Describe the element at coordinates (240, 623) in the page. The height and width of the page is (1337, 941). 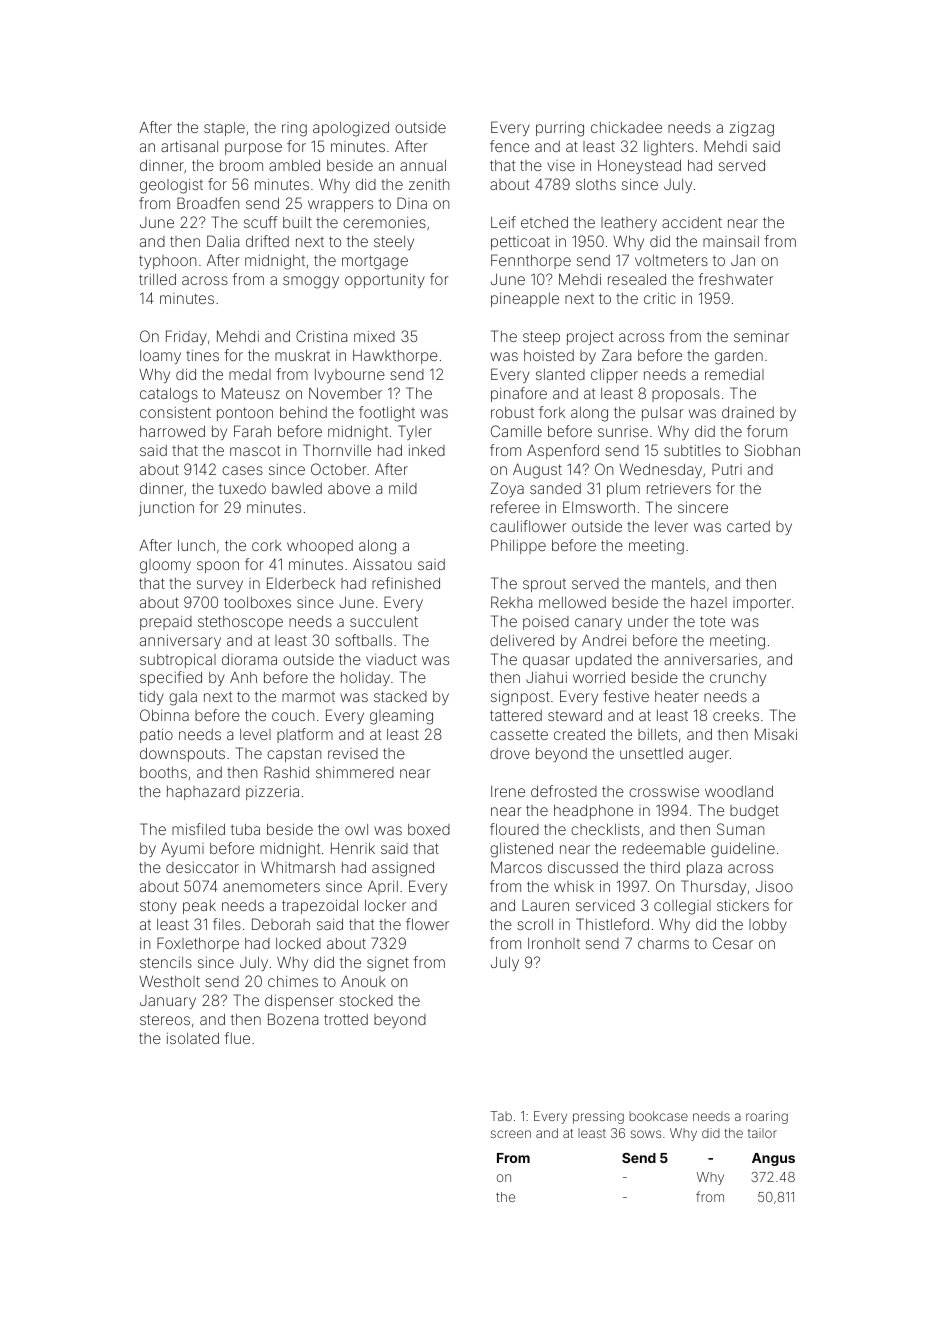
I see `stethoscope` at that location.
